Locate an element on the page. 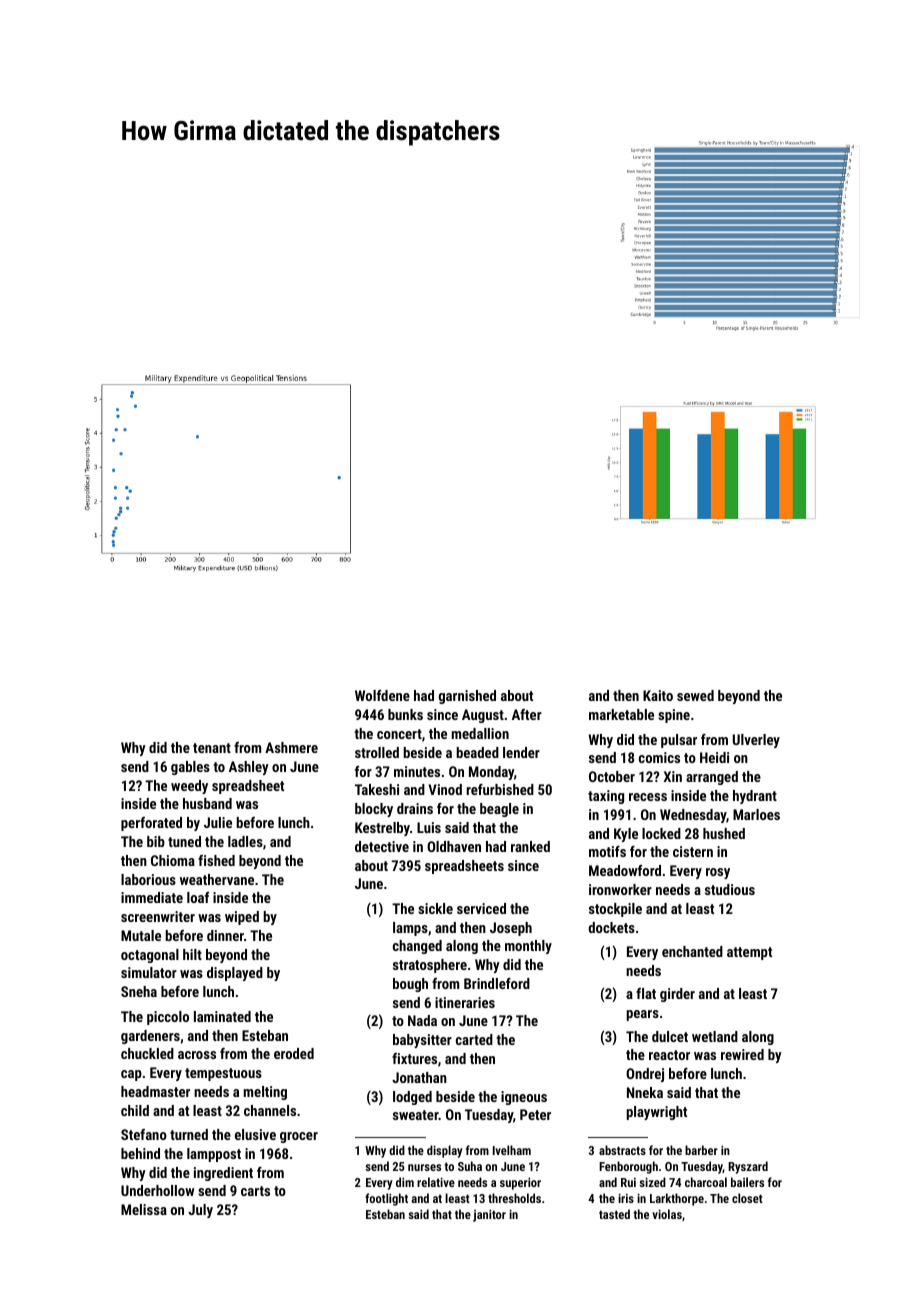 The image size is (908, 1316). hydrant is located at coordinates (755, 797).
